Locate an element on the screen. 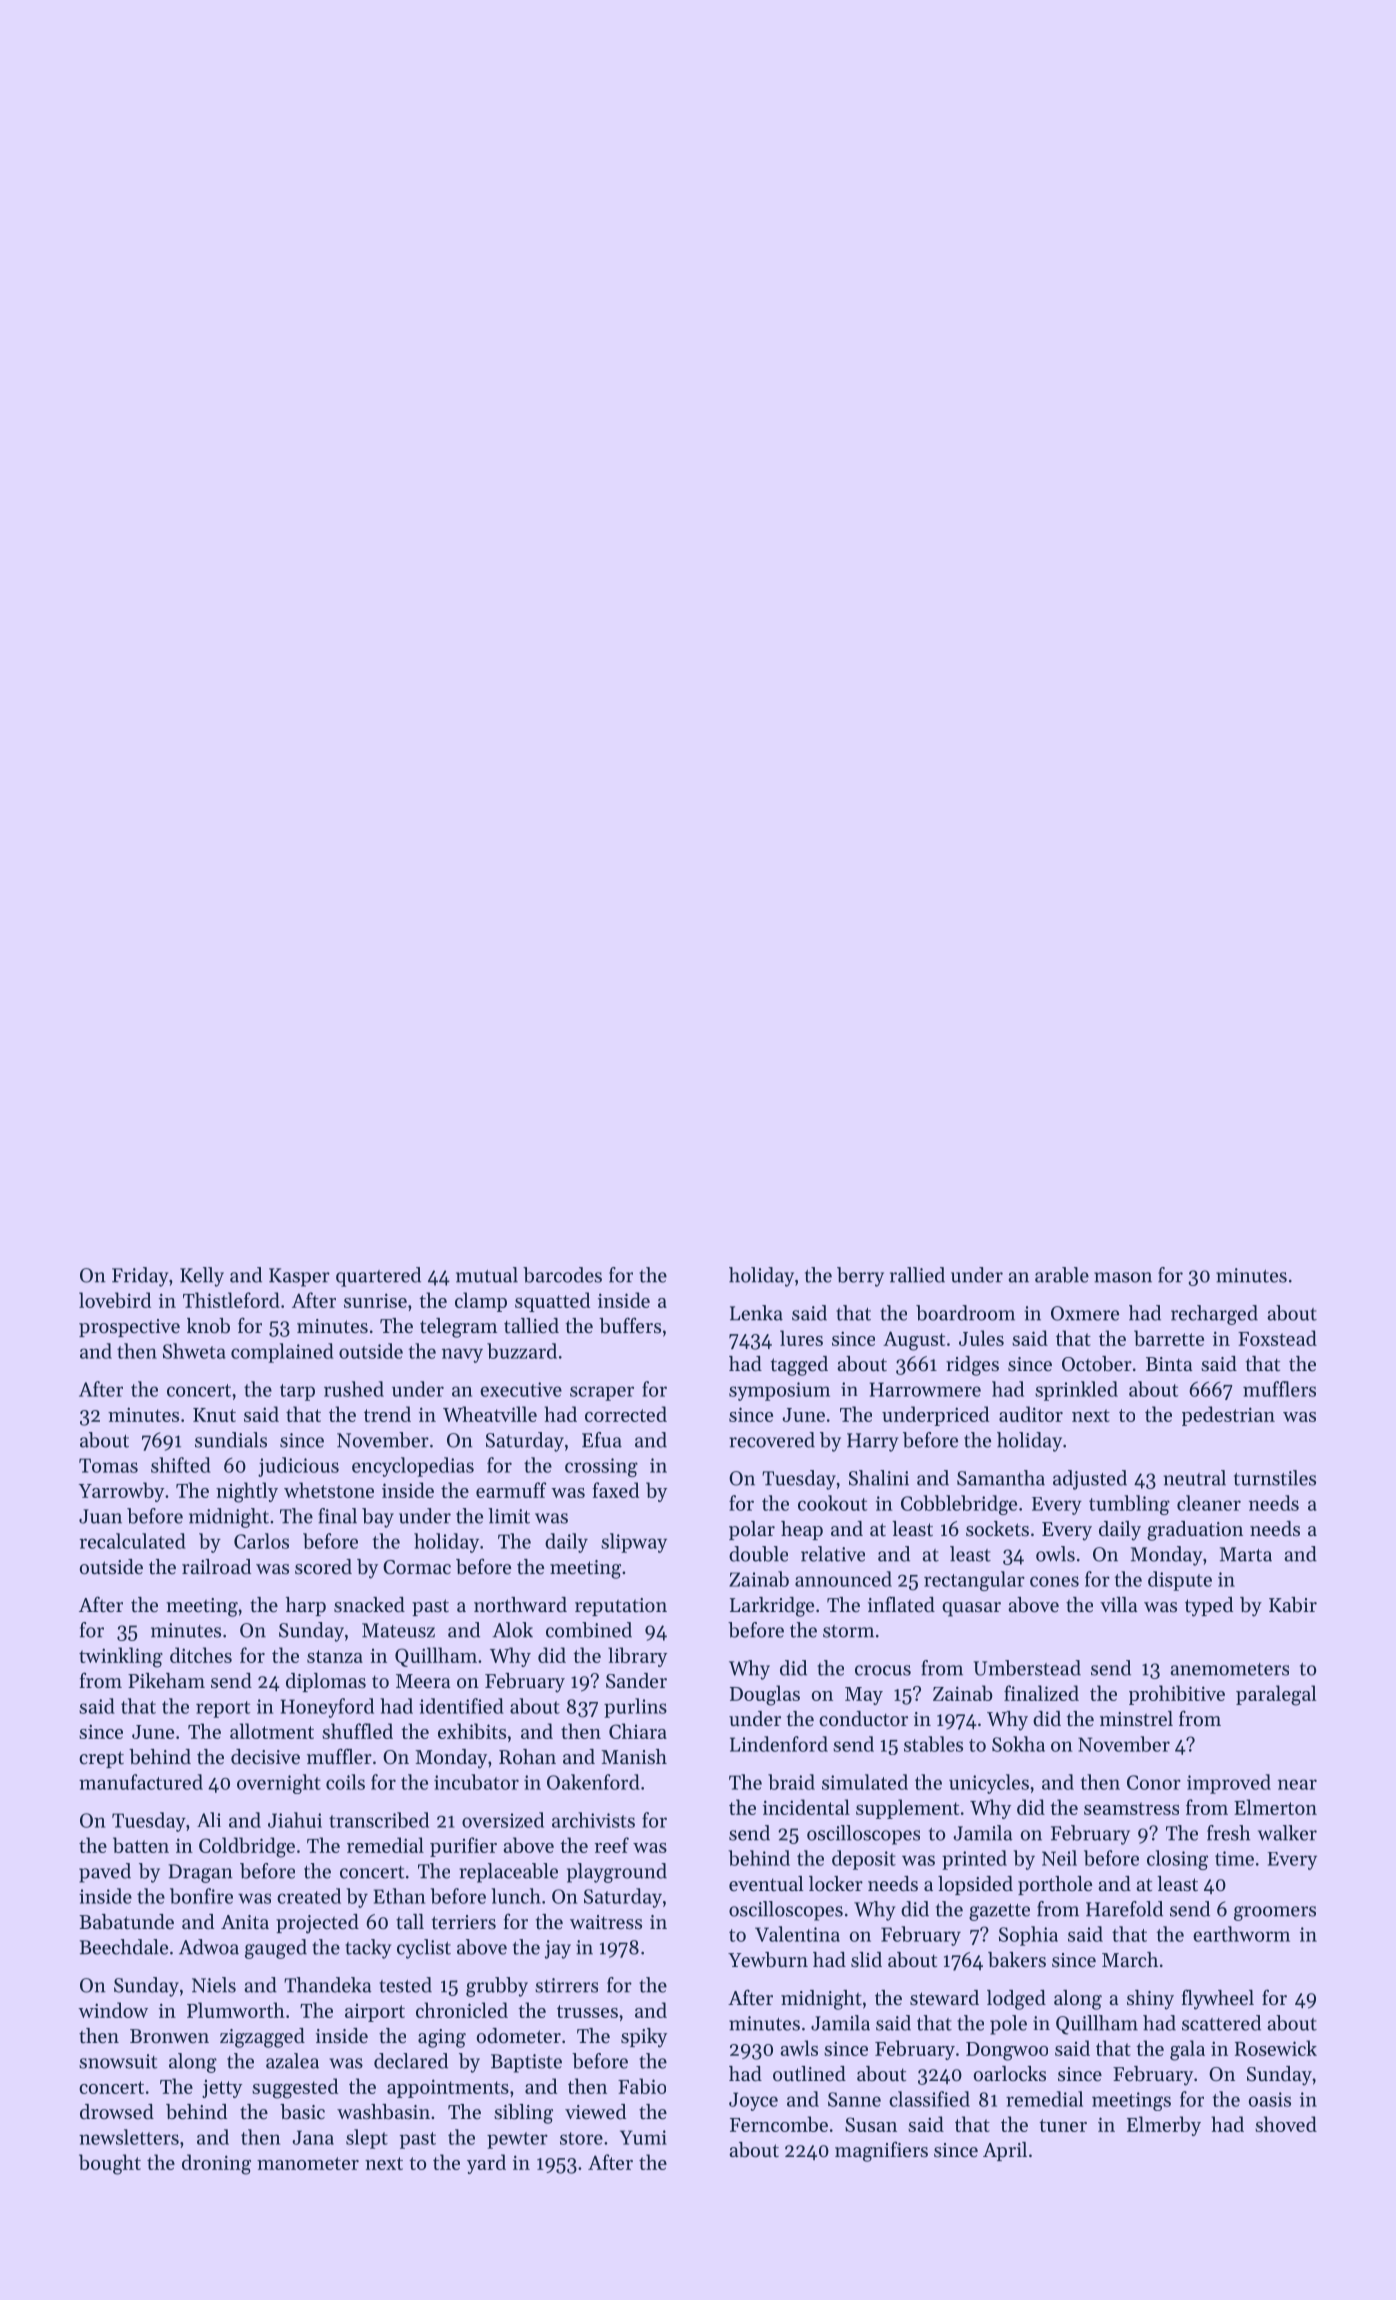 This screenshot has width=1396, height=2300. yard is located at coordinates (486, 2164).
